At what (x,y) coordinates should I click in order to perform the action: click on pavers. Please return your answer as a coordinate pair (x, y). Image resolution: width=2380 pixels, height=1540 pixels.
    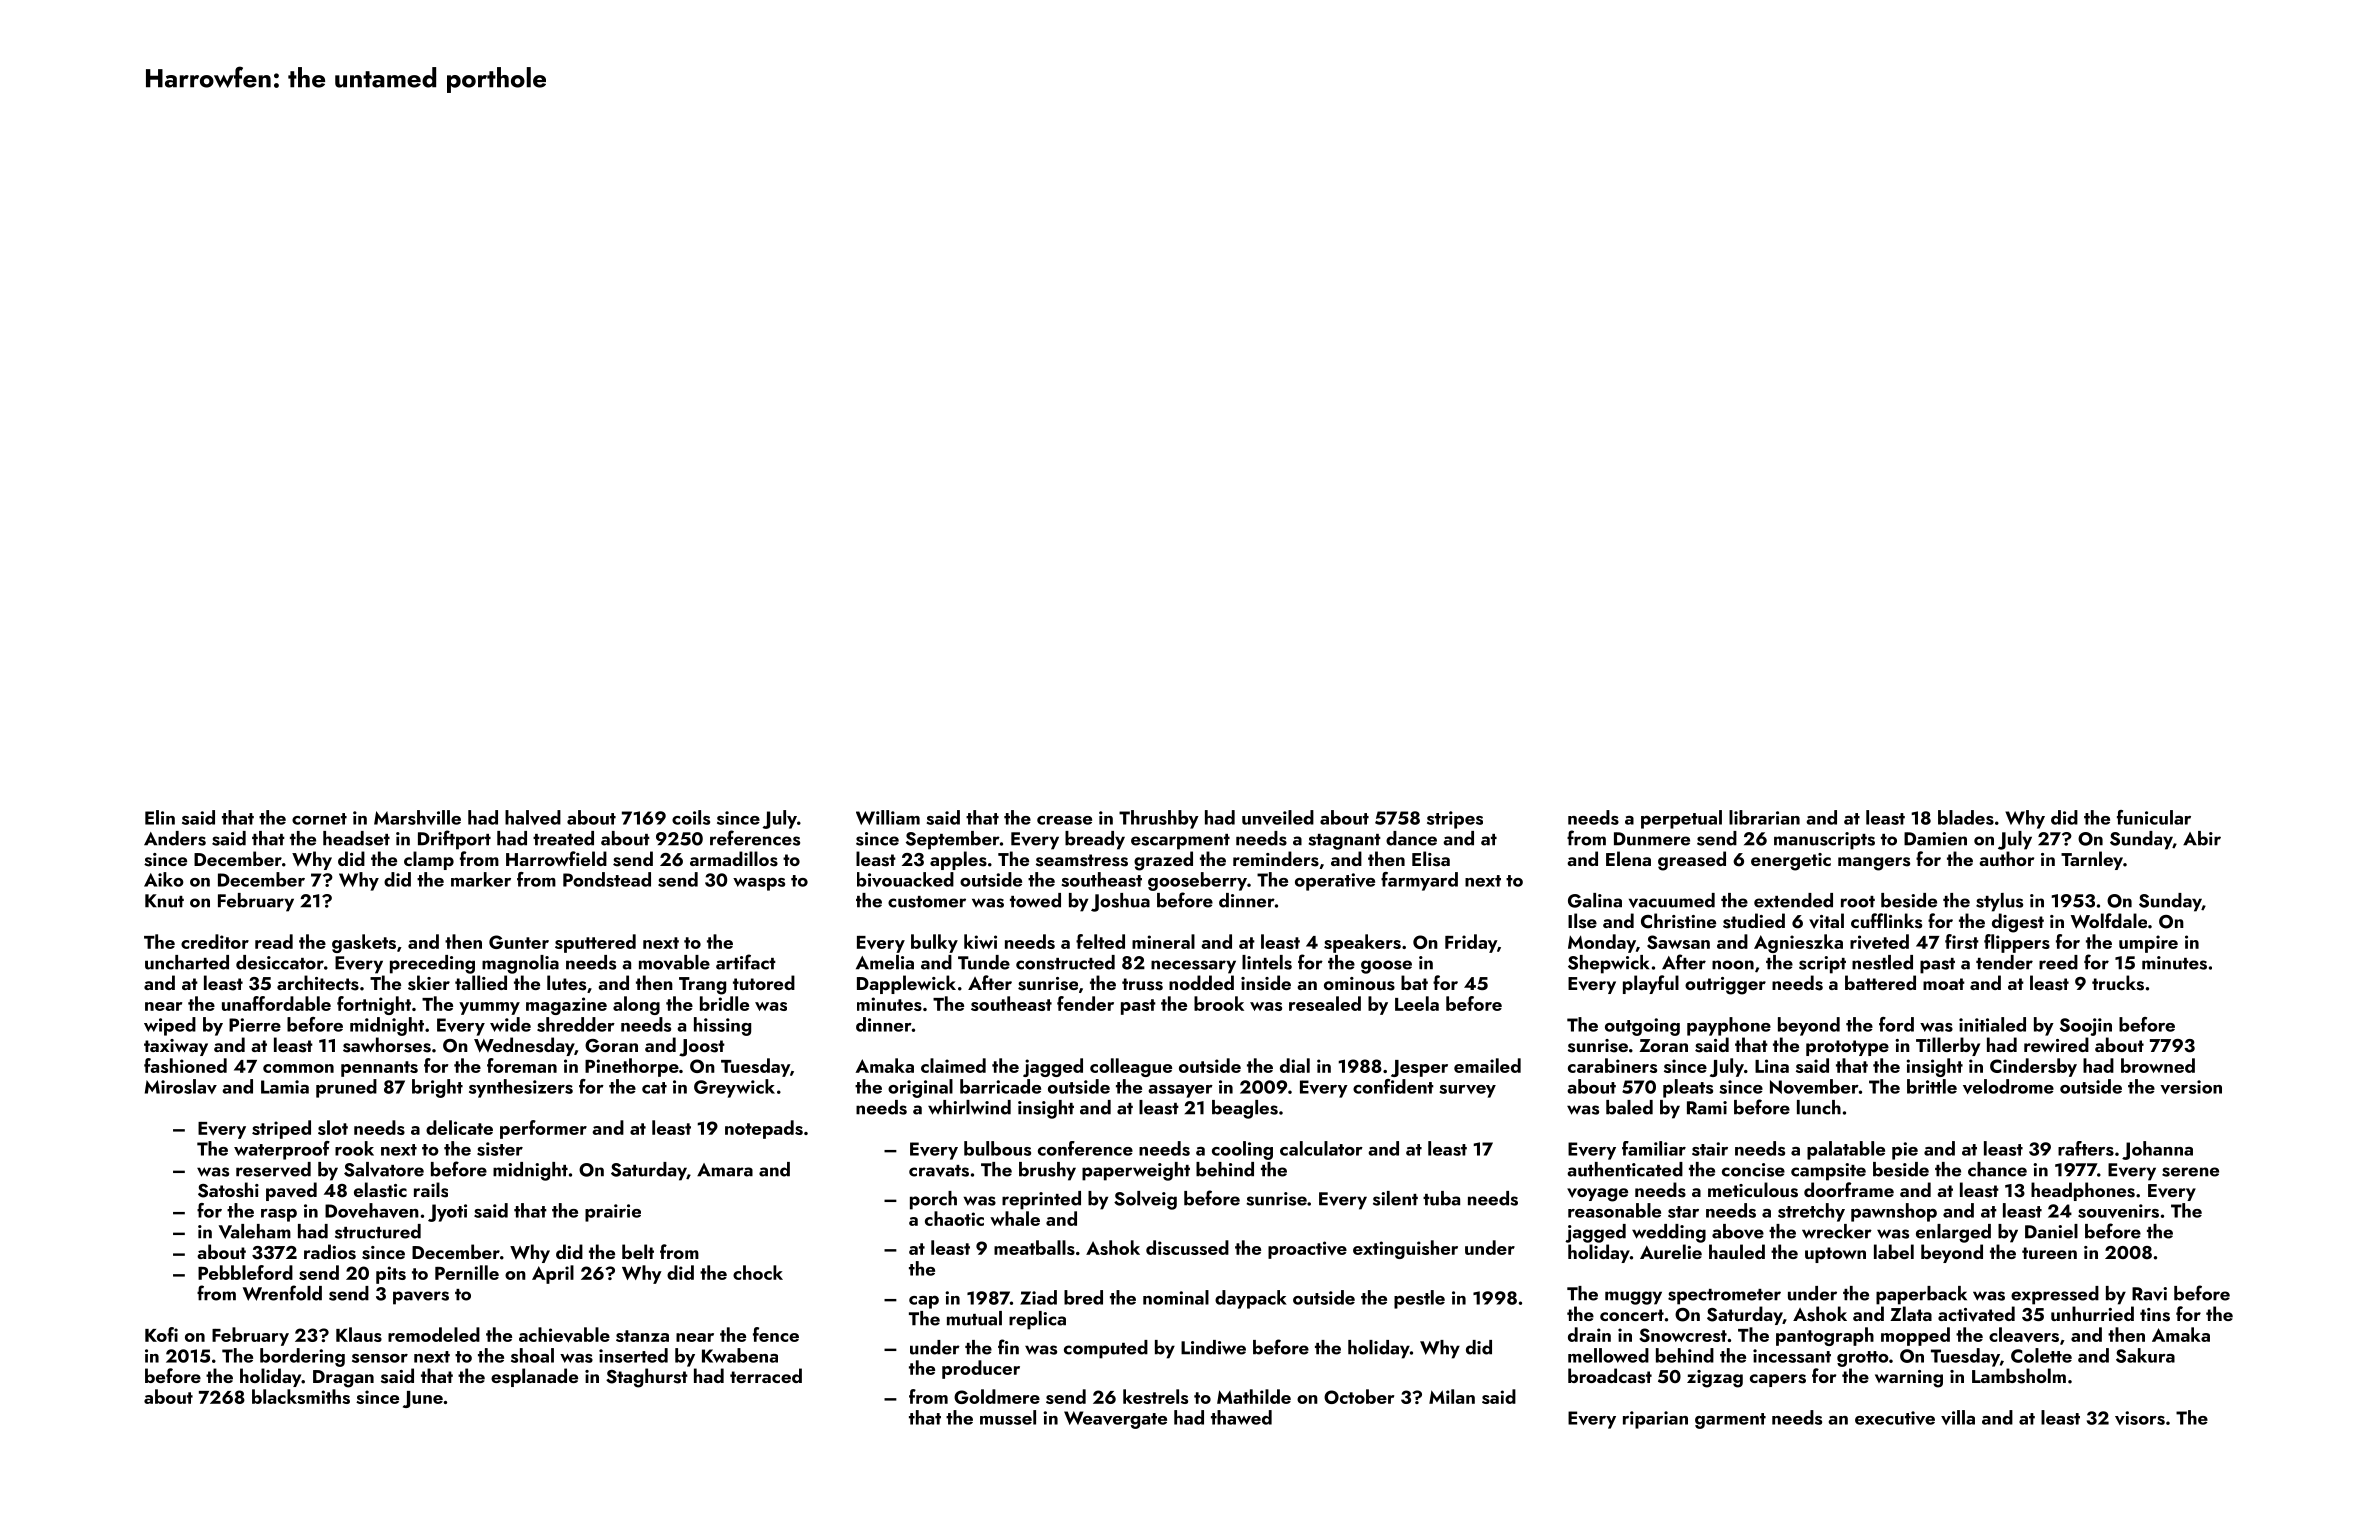
    Looking at the image, I should click on (421, 1298).
